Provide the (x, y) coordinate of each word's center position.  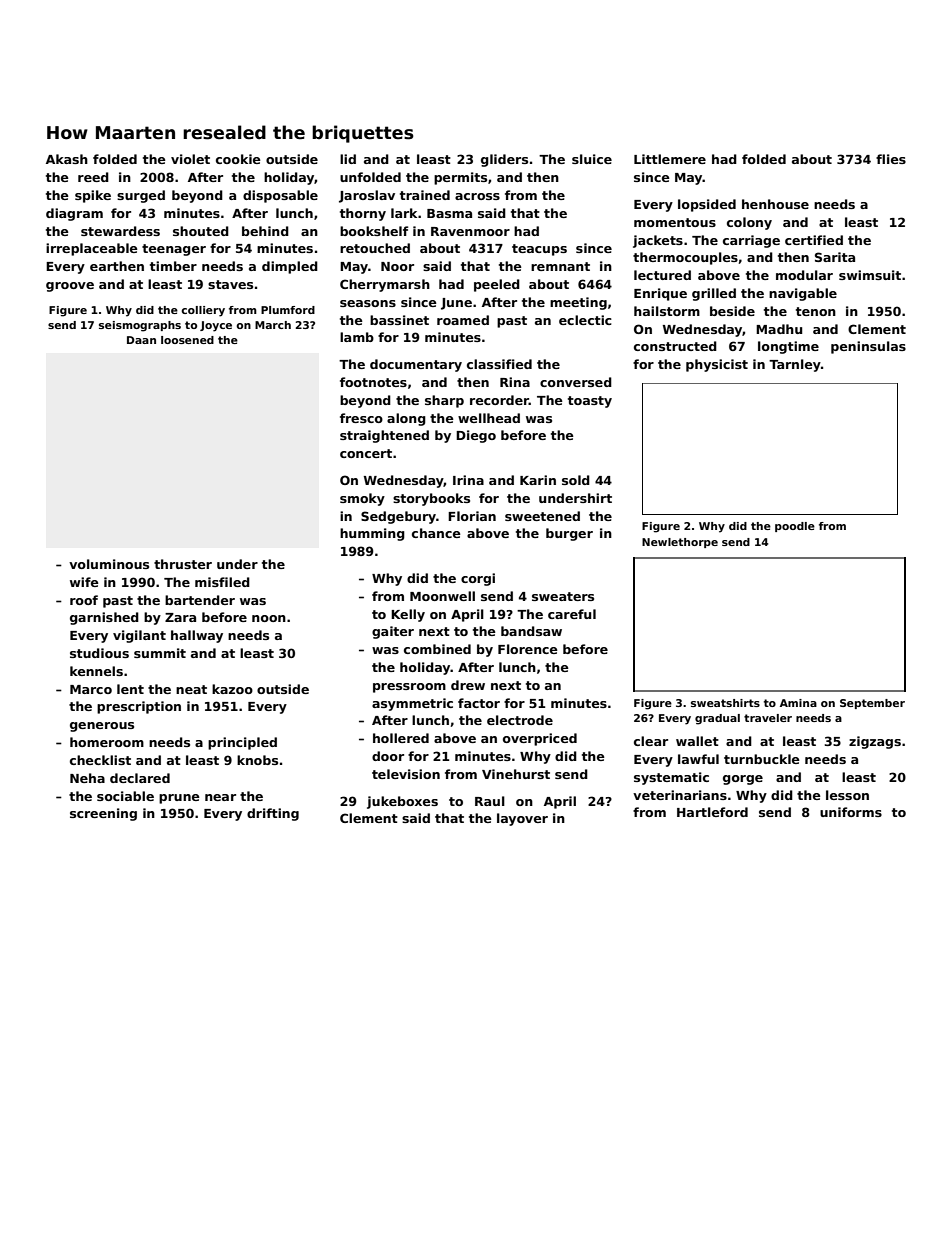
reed (93, 177)
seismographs (140, 326)
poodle (795, 527)
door (388, 756)
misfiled (222, 582)
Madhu (779, 329)
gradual (717, 719)
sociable (125, 796)
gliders (504, 160)
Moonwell (442, 596)
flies (891, 159)
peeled (497, 285)
